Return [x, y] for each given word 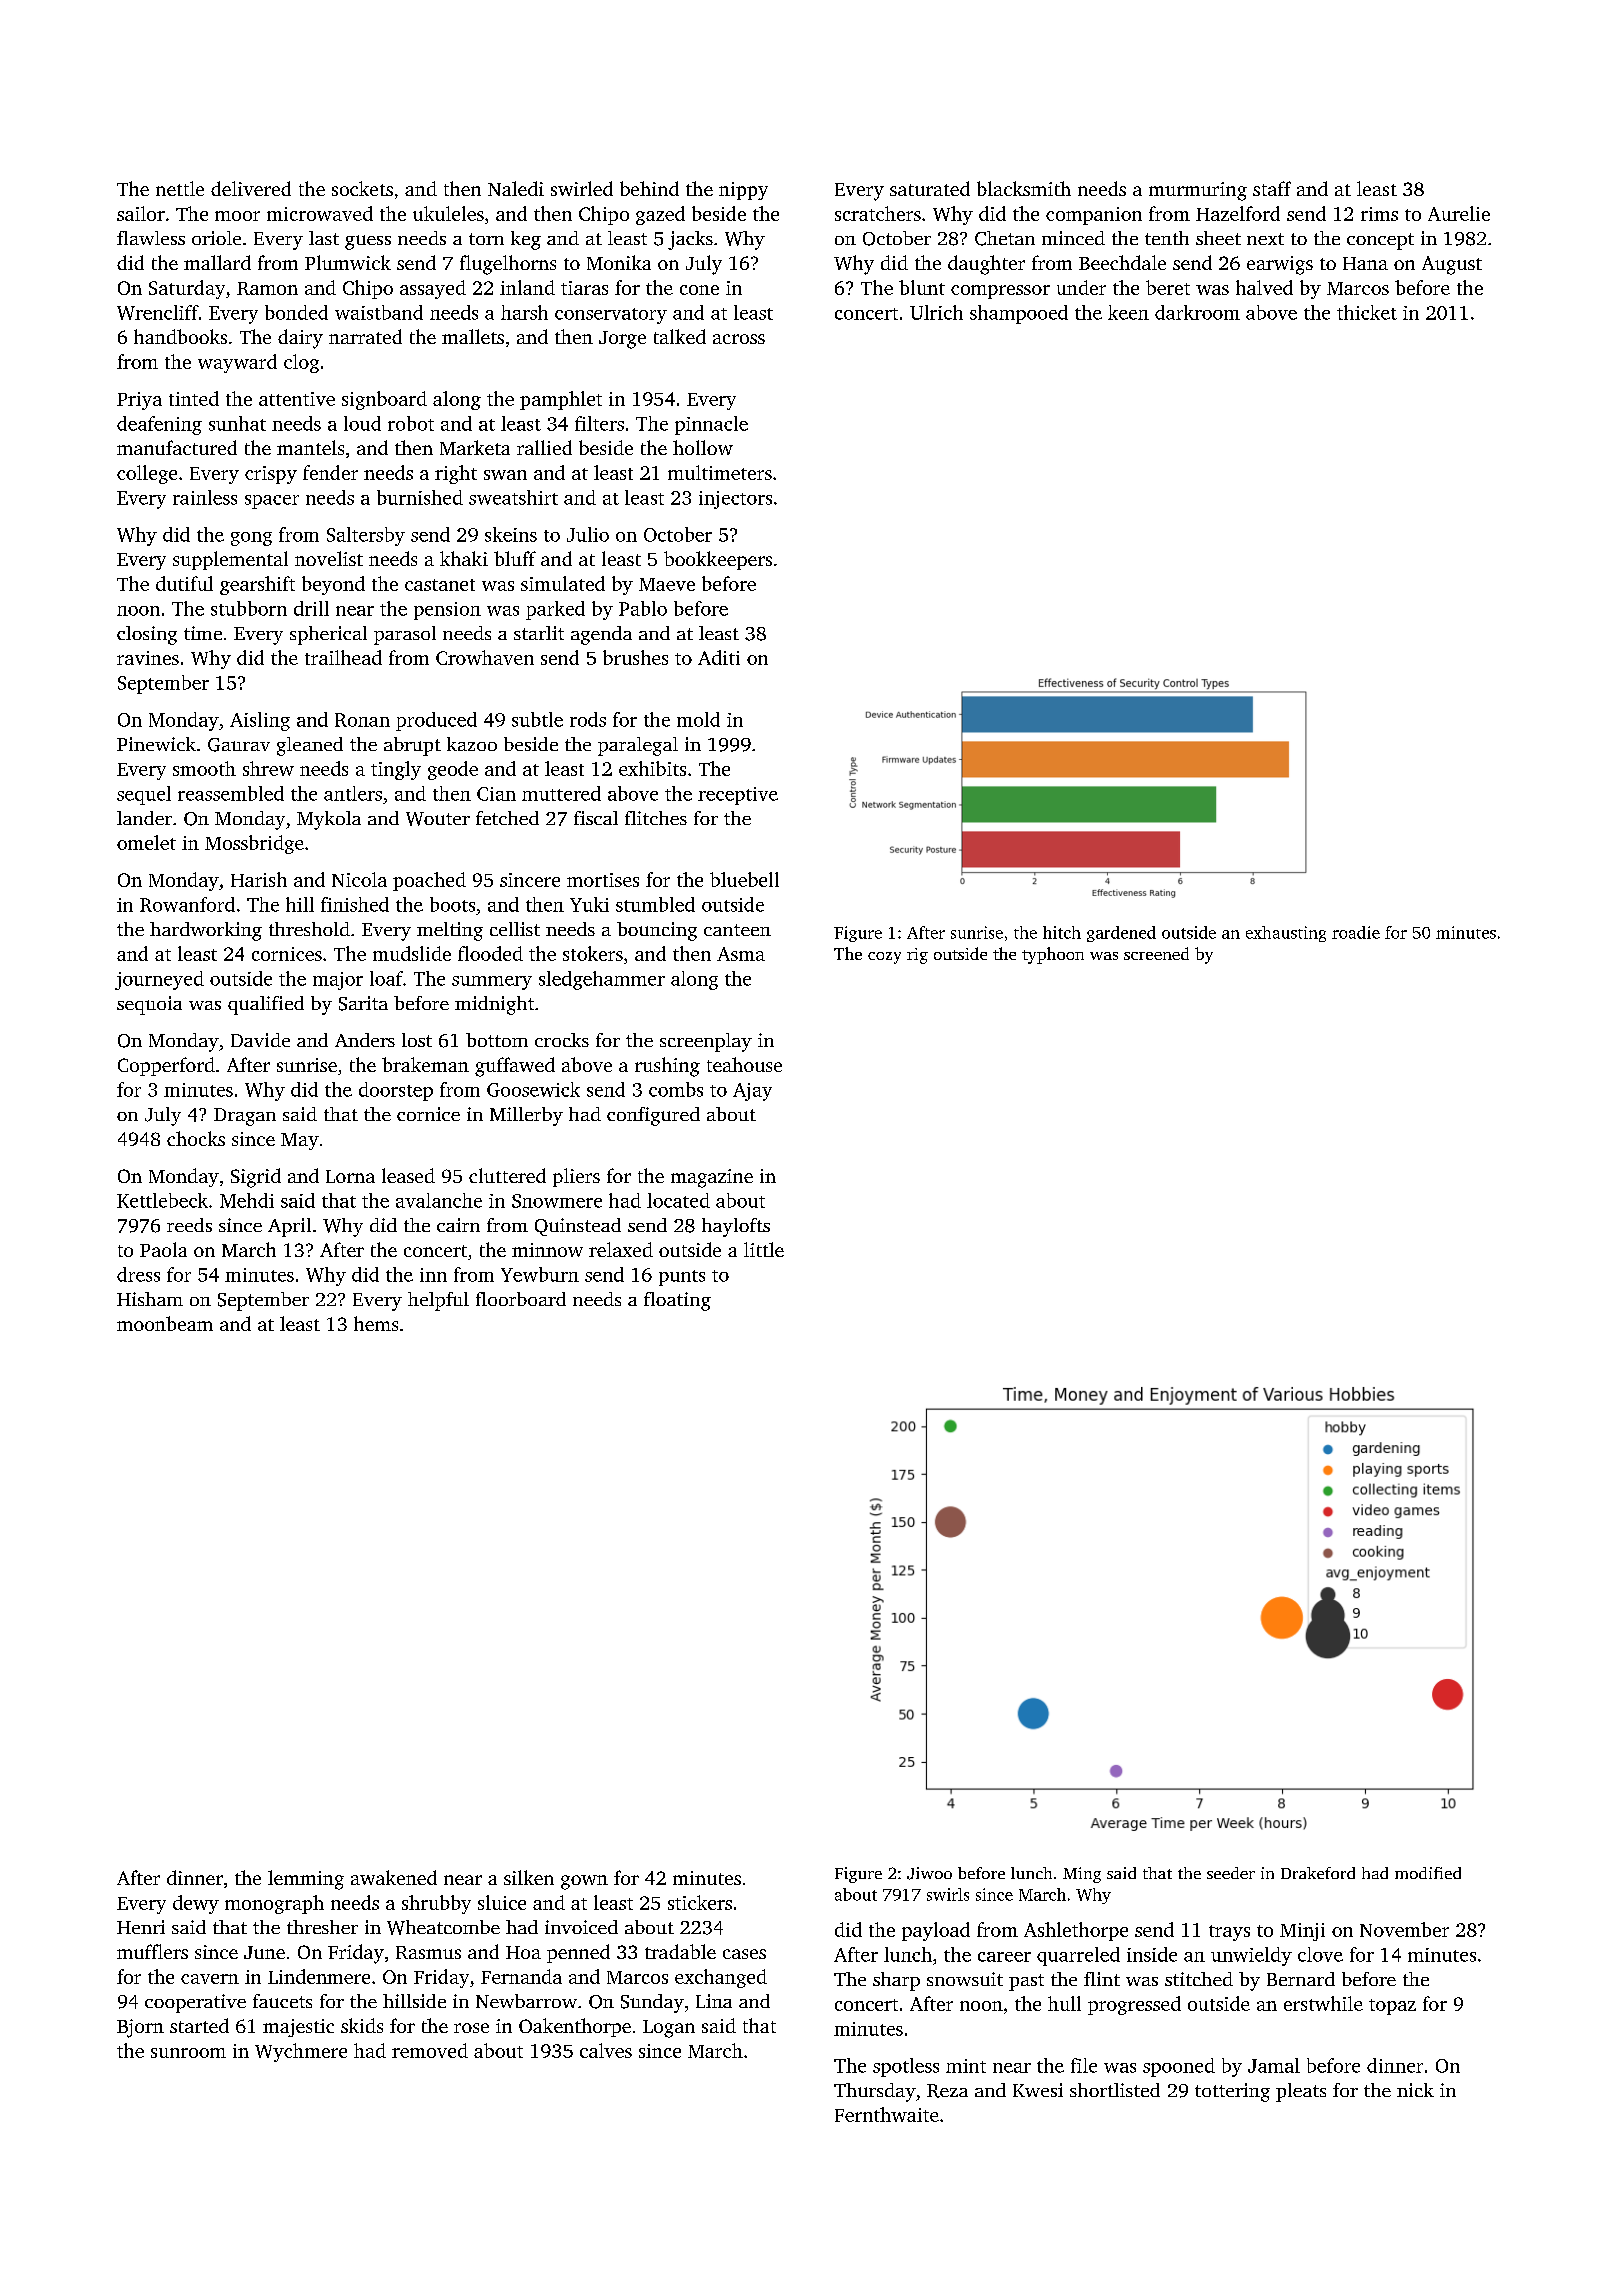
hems [376, 1323]
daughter [986, 265]
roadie [1356, 932]
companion [1094, 216]
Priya [139, 401]
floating [677, 1301]
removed [430, 2050]
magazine [712, 1178]
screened [1156, 953]
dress [138, 1274]
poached [429, 881]
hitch [1062, 932]
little [764, 1249]
